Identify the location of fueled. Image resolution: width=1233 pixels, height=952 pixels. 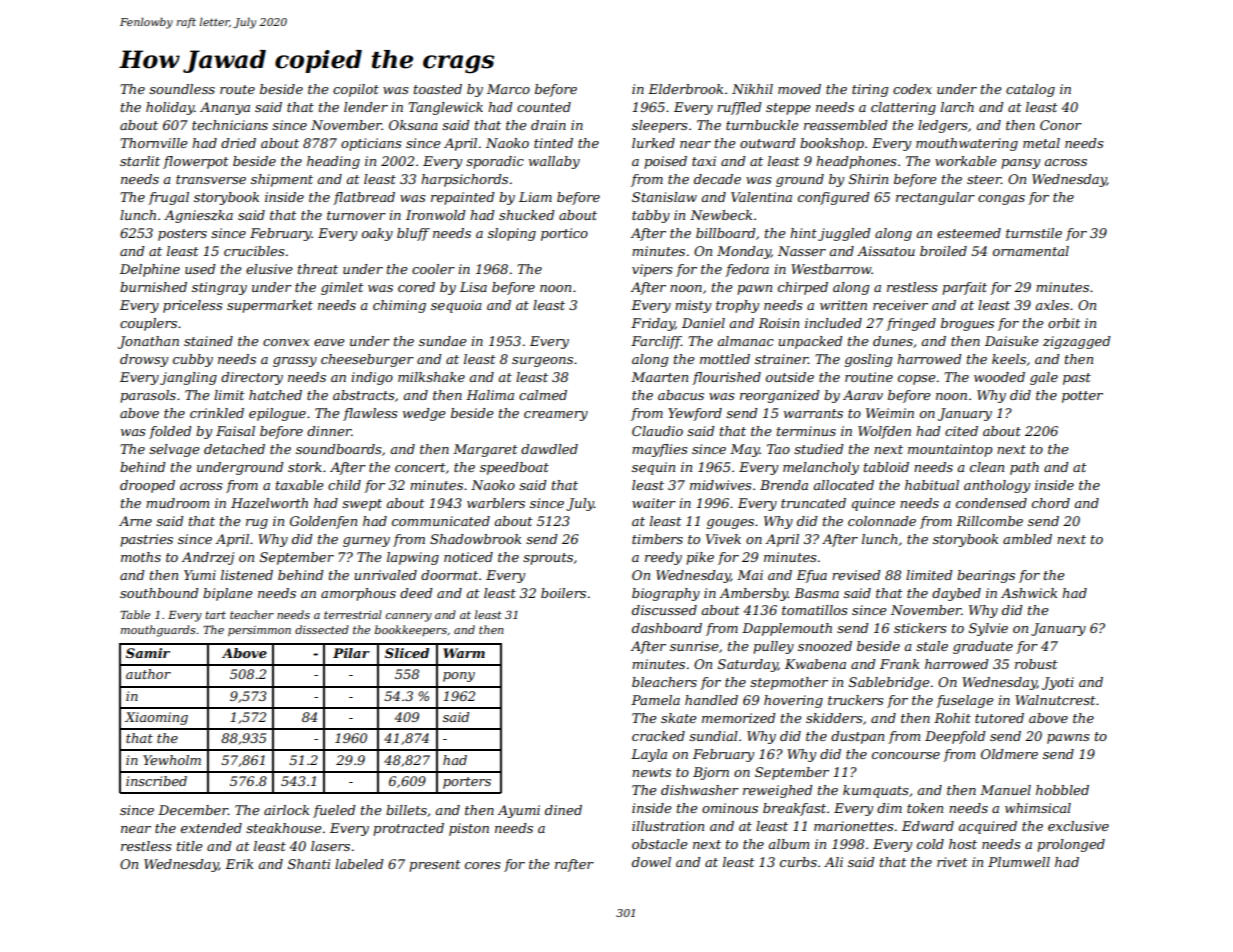
(334, 811).
